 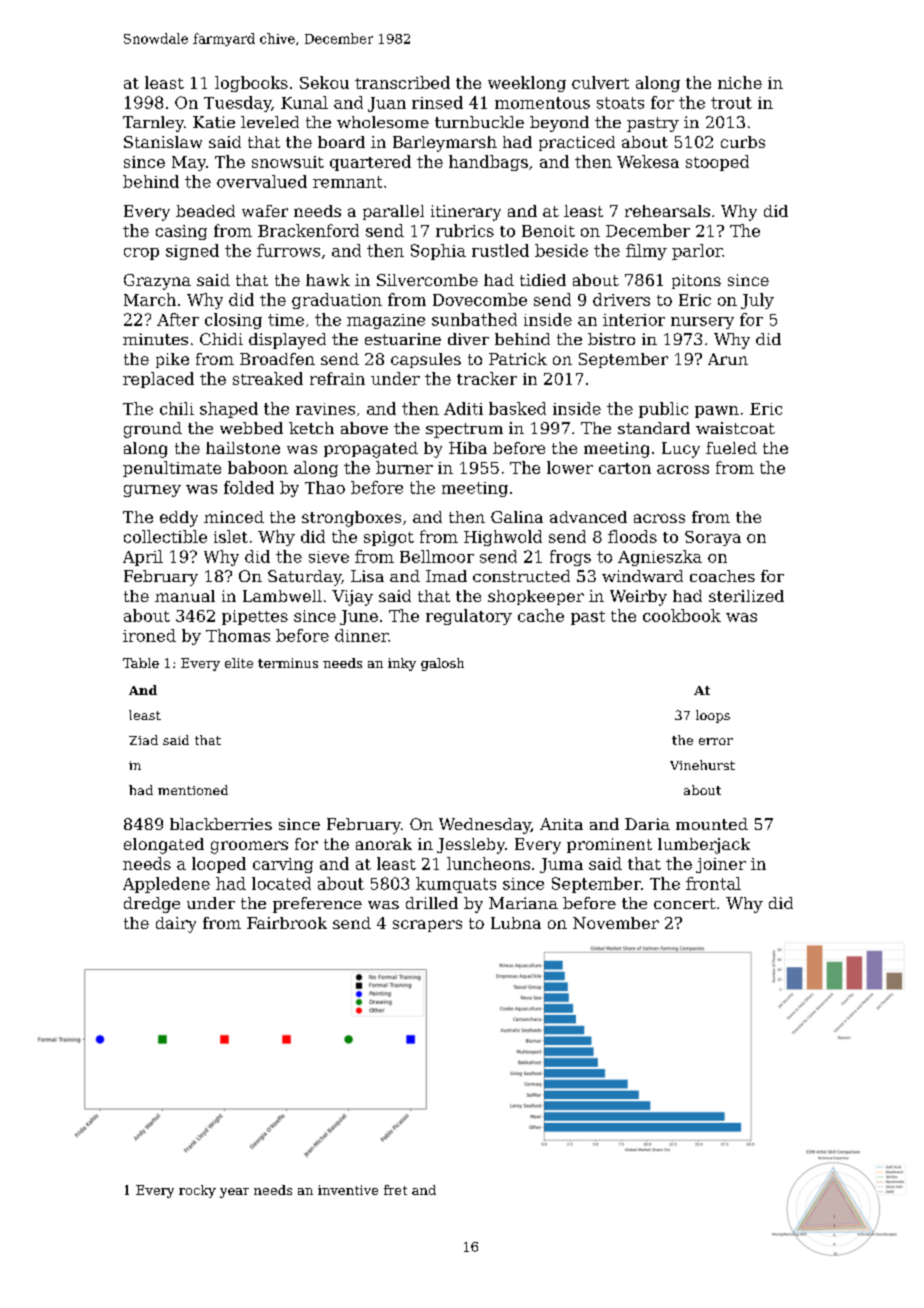 I want to click on inky, so click(x=402, y=664).
